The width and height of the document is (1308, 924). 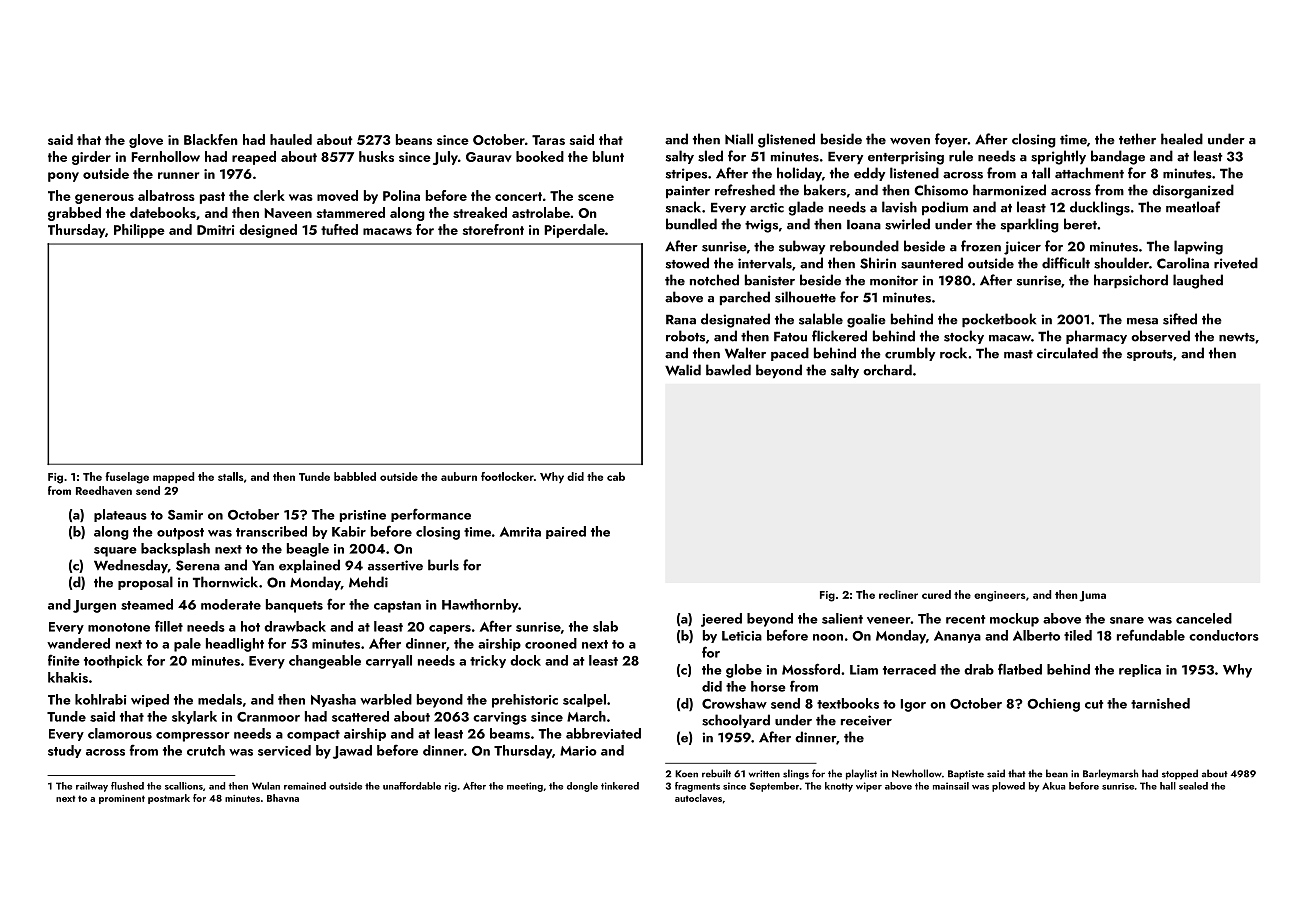 I want to click on tufted, so click(x=339, y=229).
